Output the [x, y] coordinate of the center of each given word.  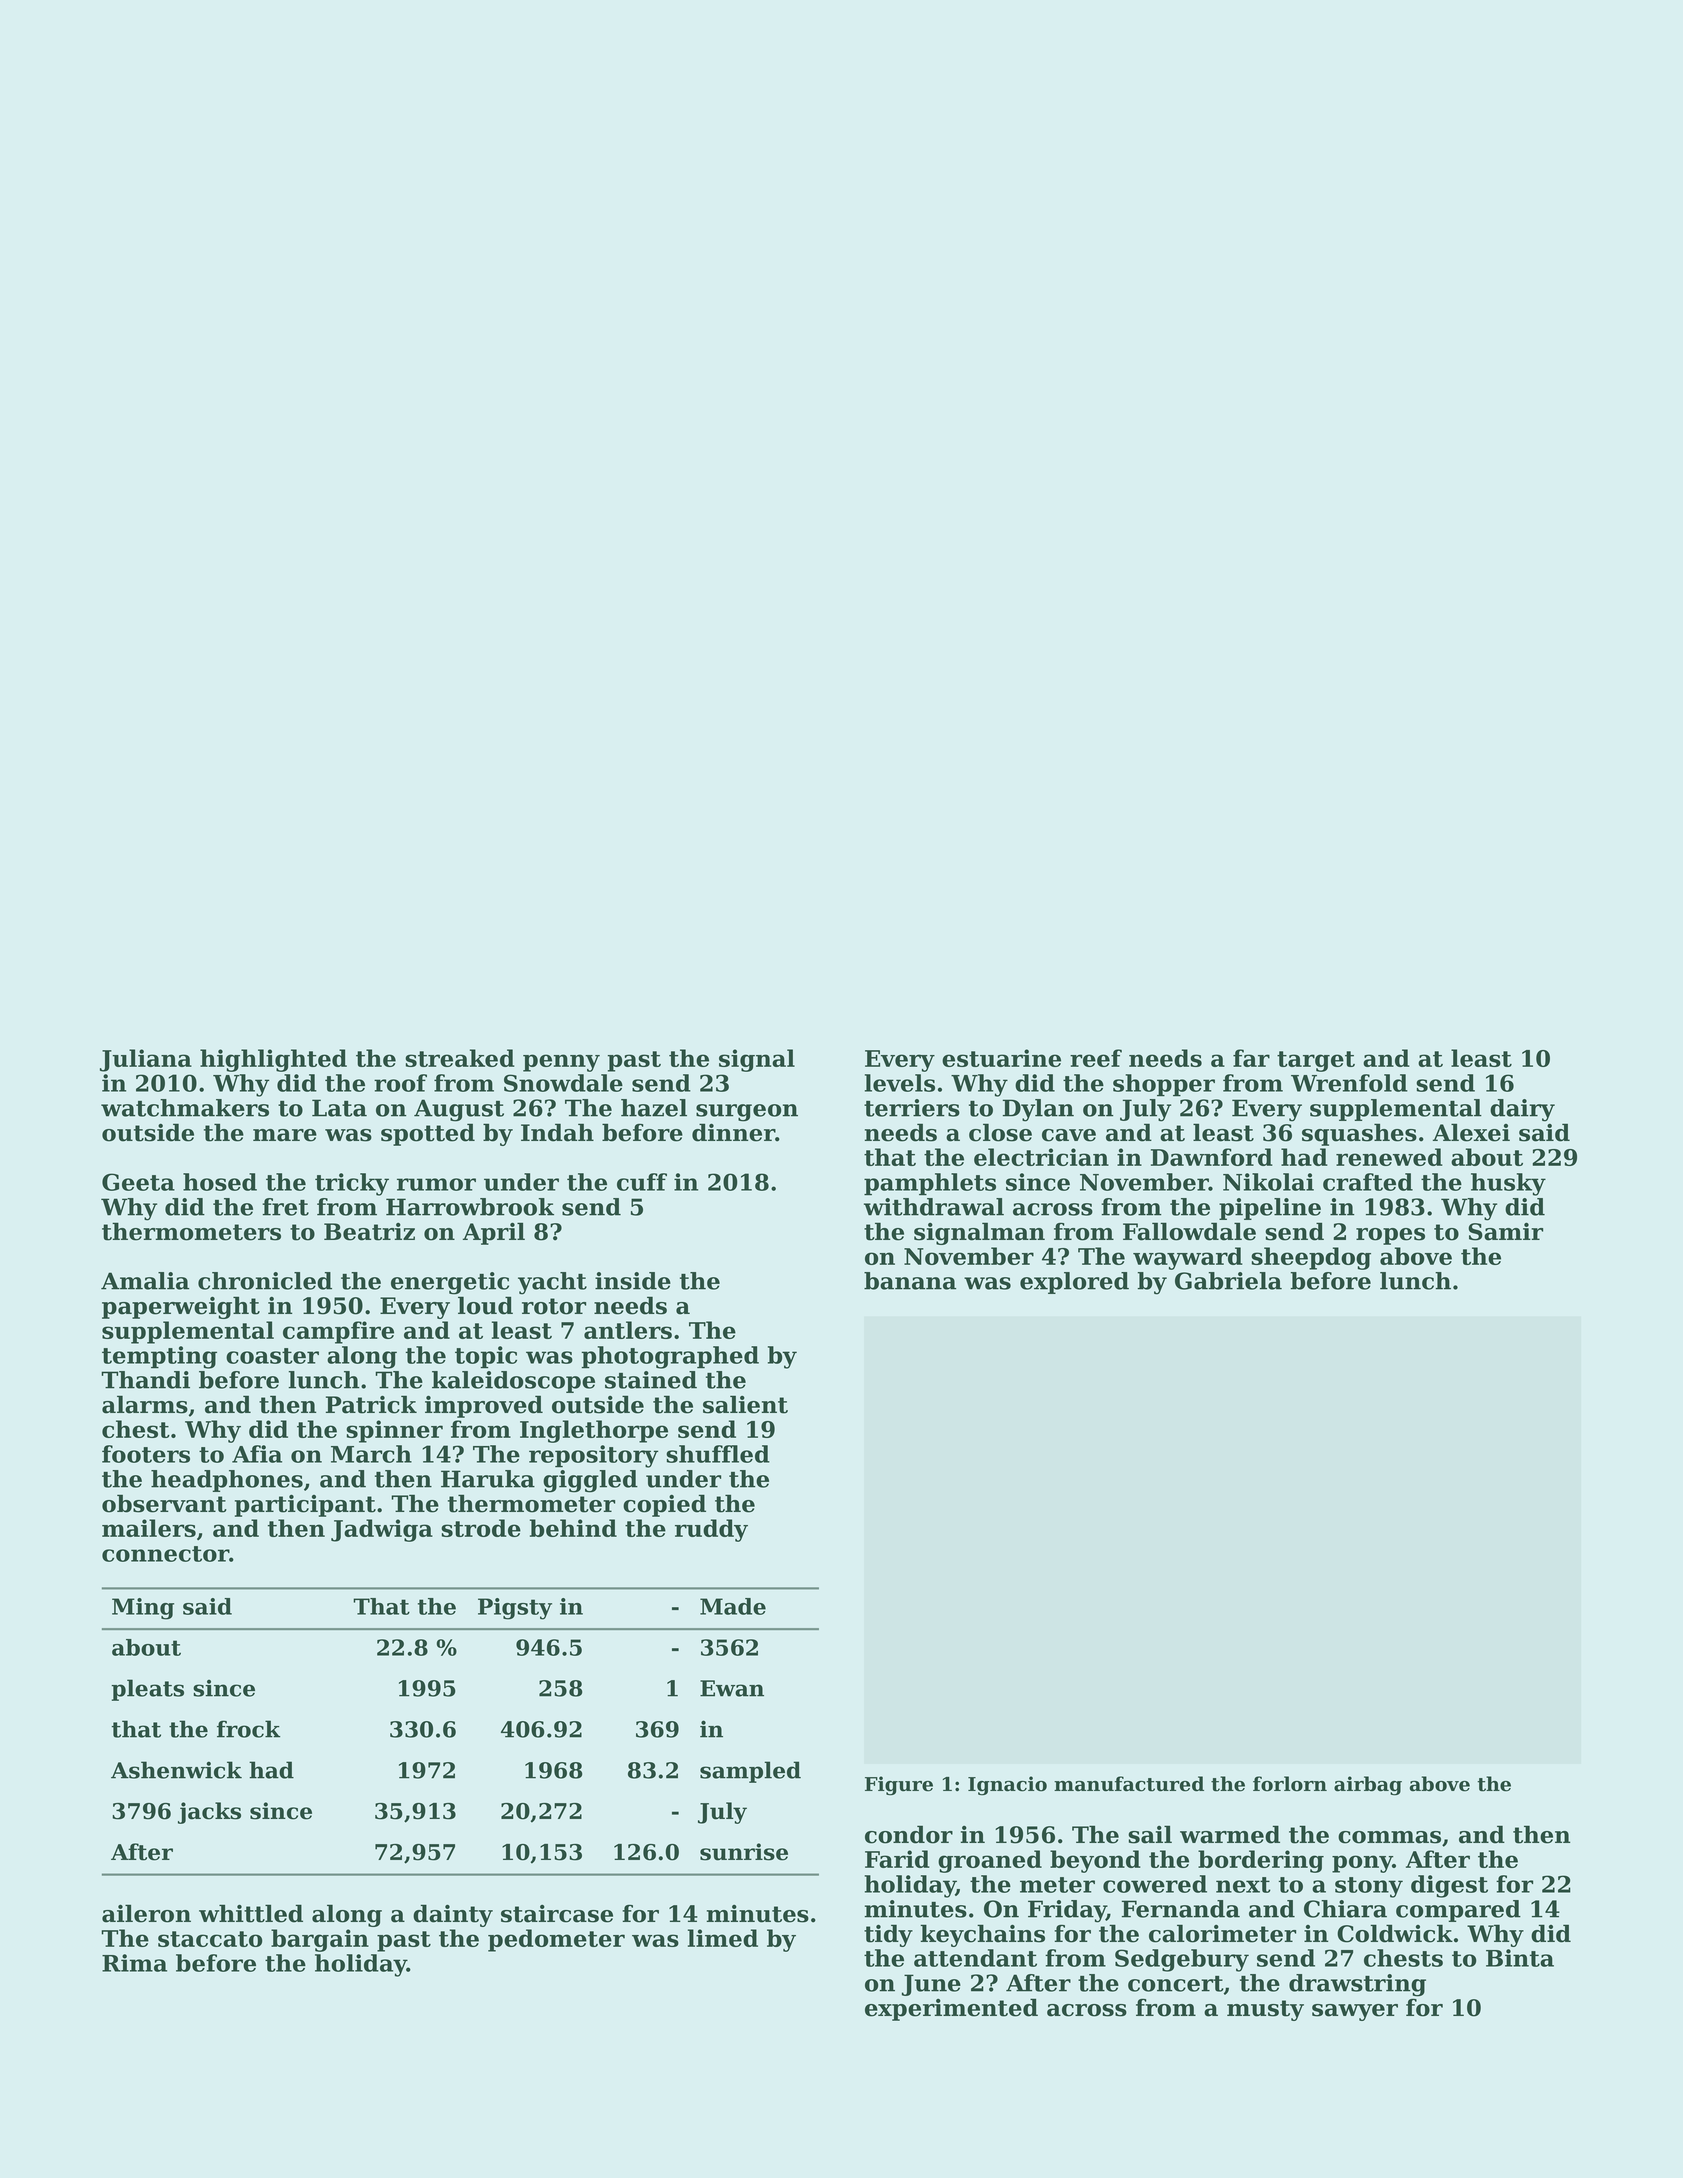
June [931, 1985]
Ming [143, 1609]
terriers [912, 1108]
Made [733, 1606]
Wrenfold [1349, 1083]
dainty [453, 1915]
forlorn [1290, 1784]
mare [285, 1135]
